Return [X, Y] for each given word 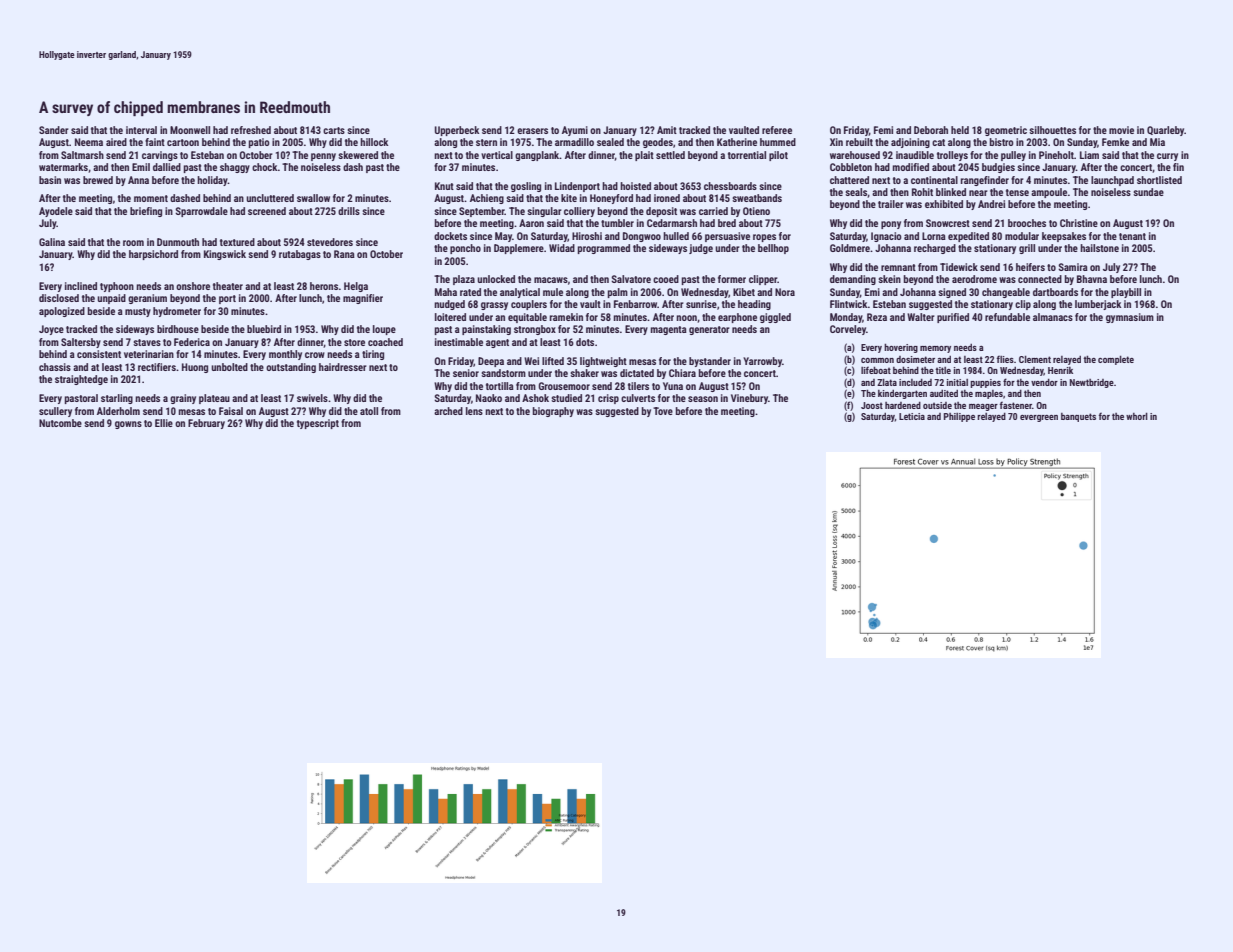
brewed [98, 180]
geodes [658, 143]
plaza [464, 280]
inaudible [915, 155]
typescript [318, 424]
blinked [951, 192]
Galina [52, 242]
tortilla [500, 386]
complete [1116, 360]
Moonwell [190, 130]
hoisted [635, 186]
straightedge [81, 380]
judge [701, 249]
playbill [1126, 293]
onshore [193, 286]
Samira [1073, 267]
